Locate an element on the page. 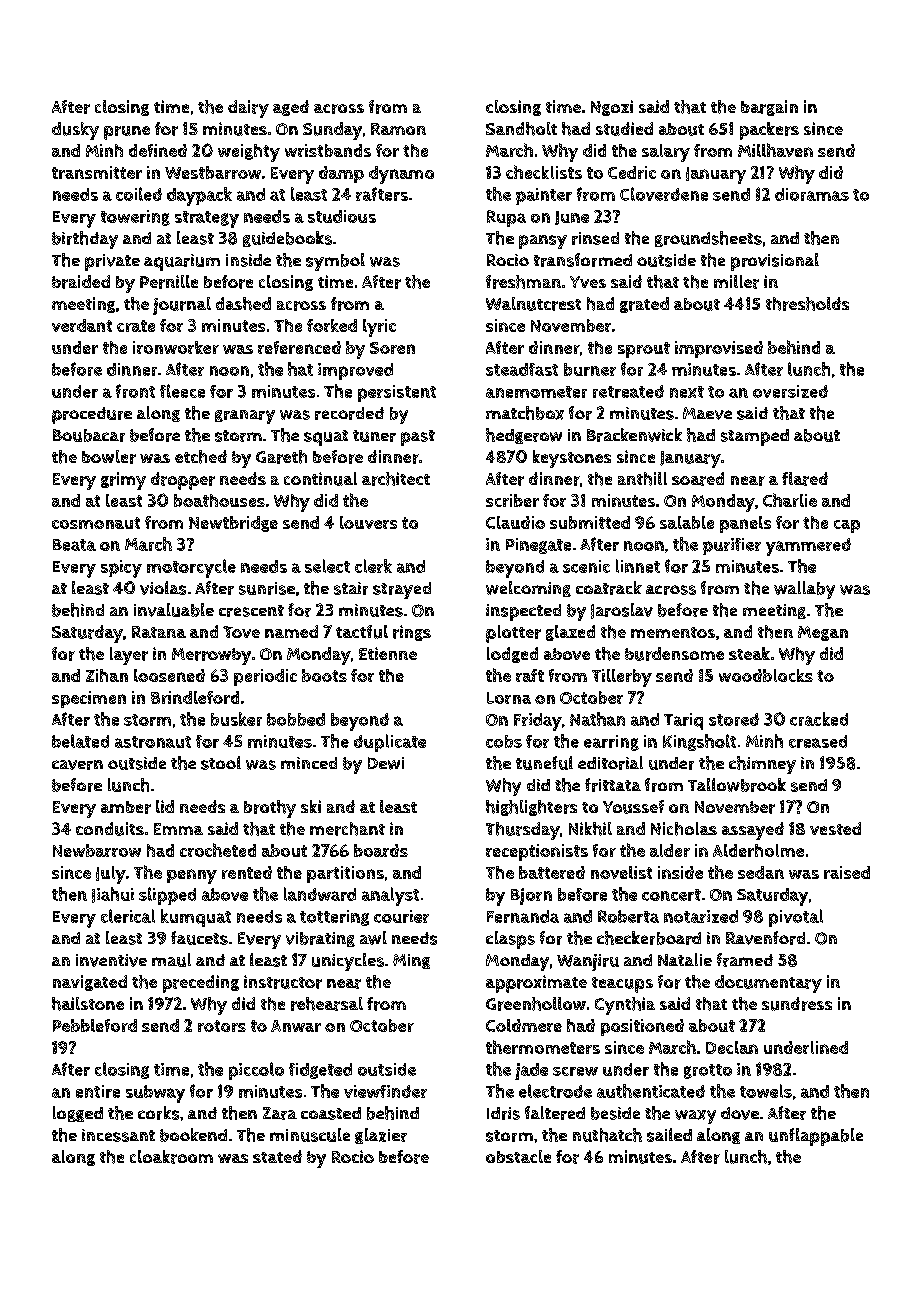  rented is located at coordinates (247, 872).
